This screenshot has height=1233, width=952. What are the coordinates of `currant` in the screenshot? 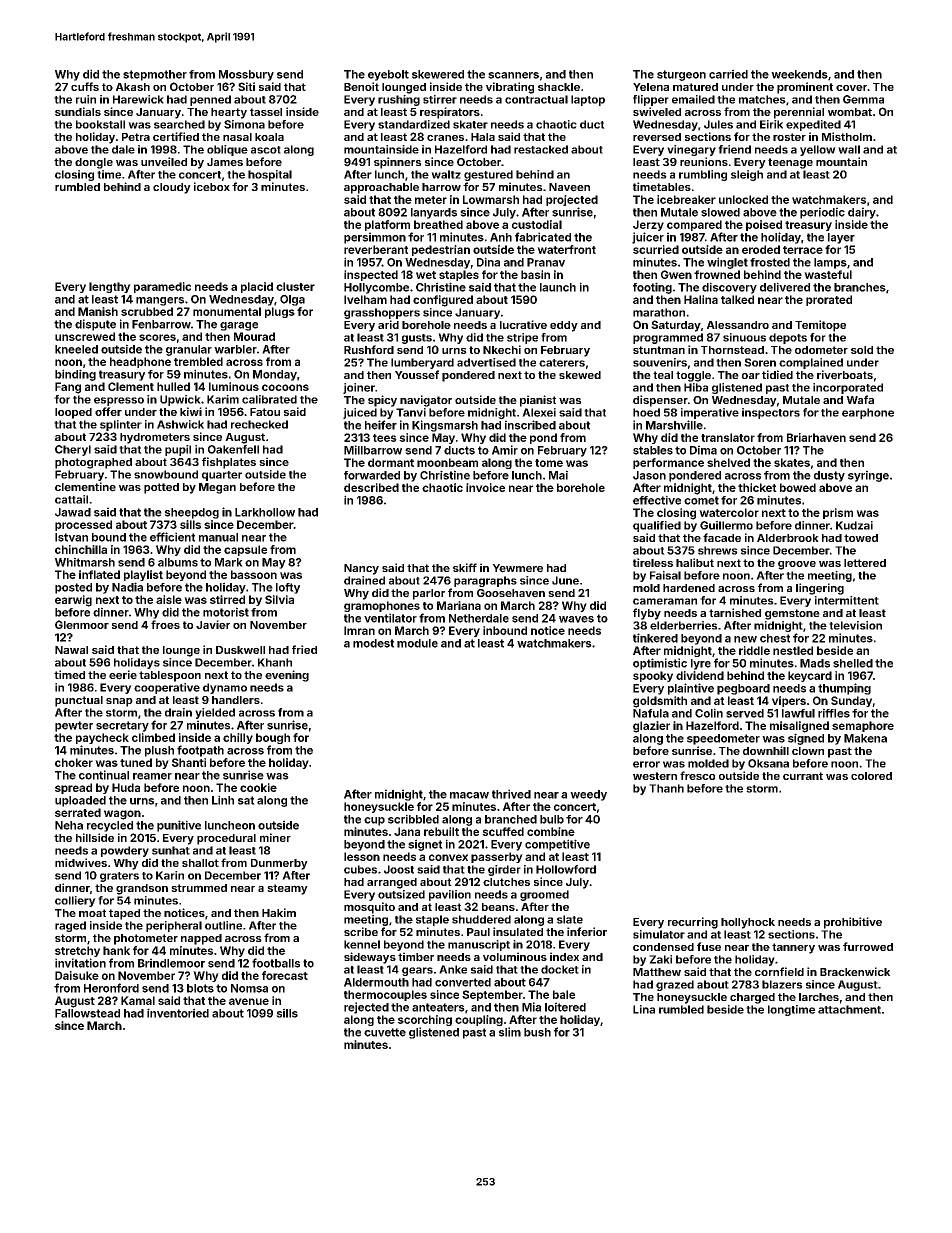 It's located at (803, 776).
